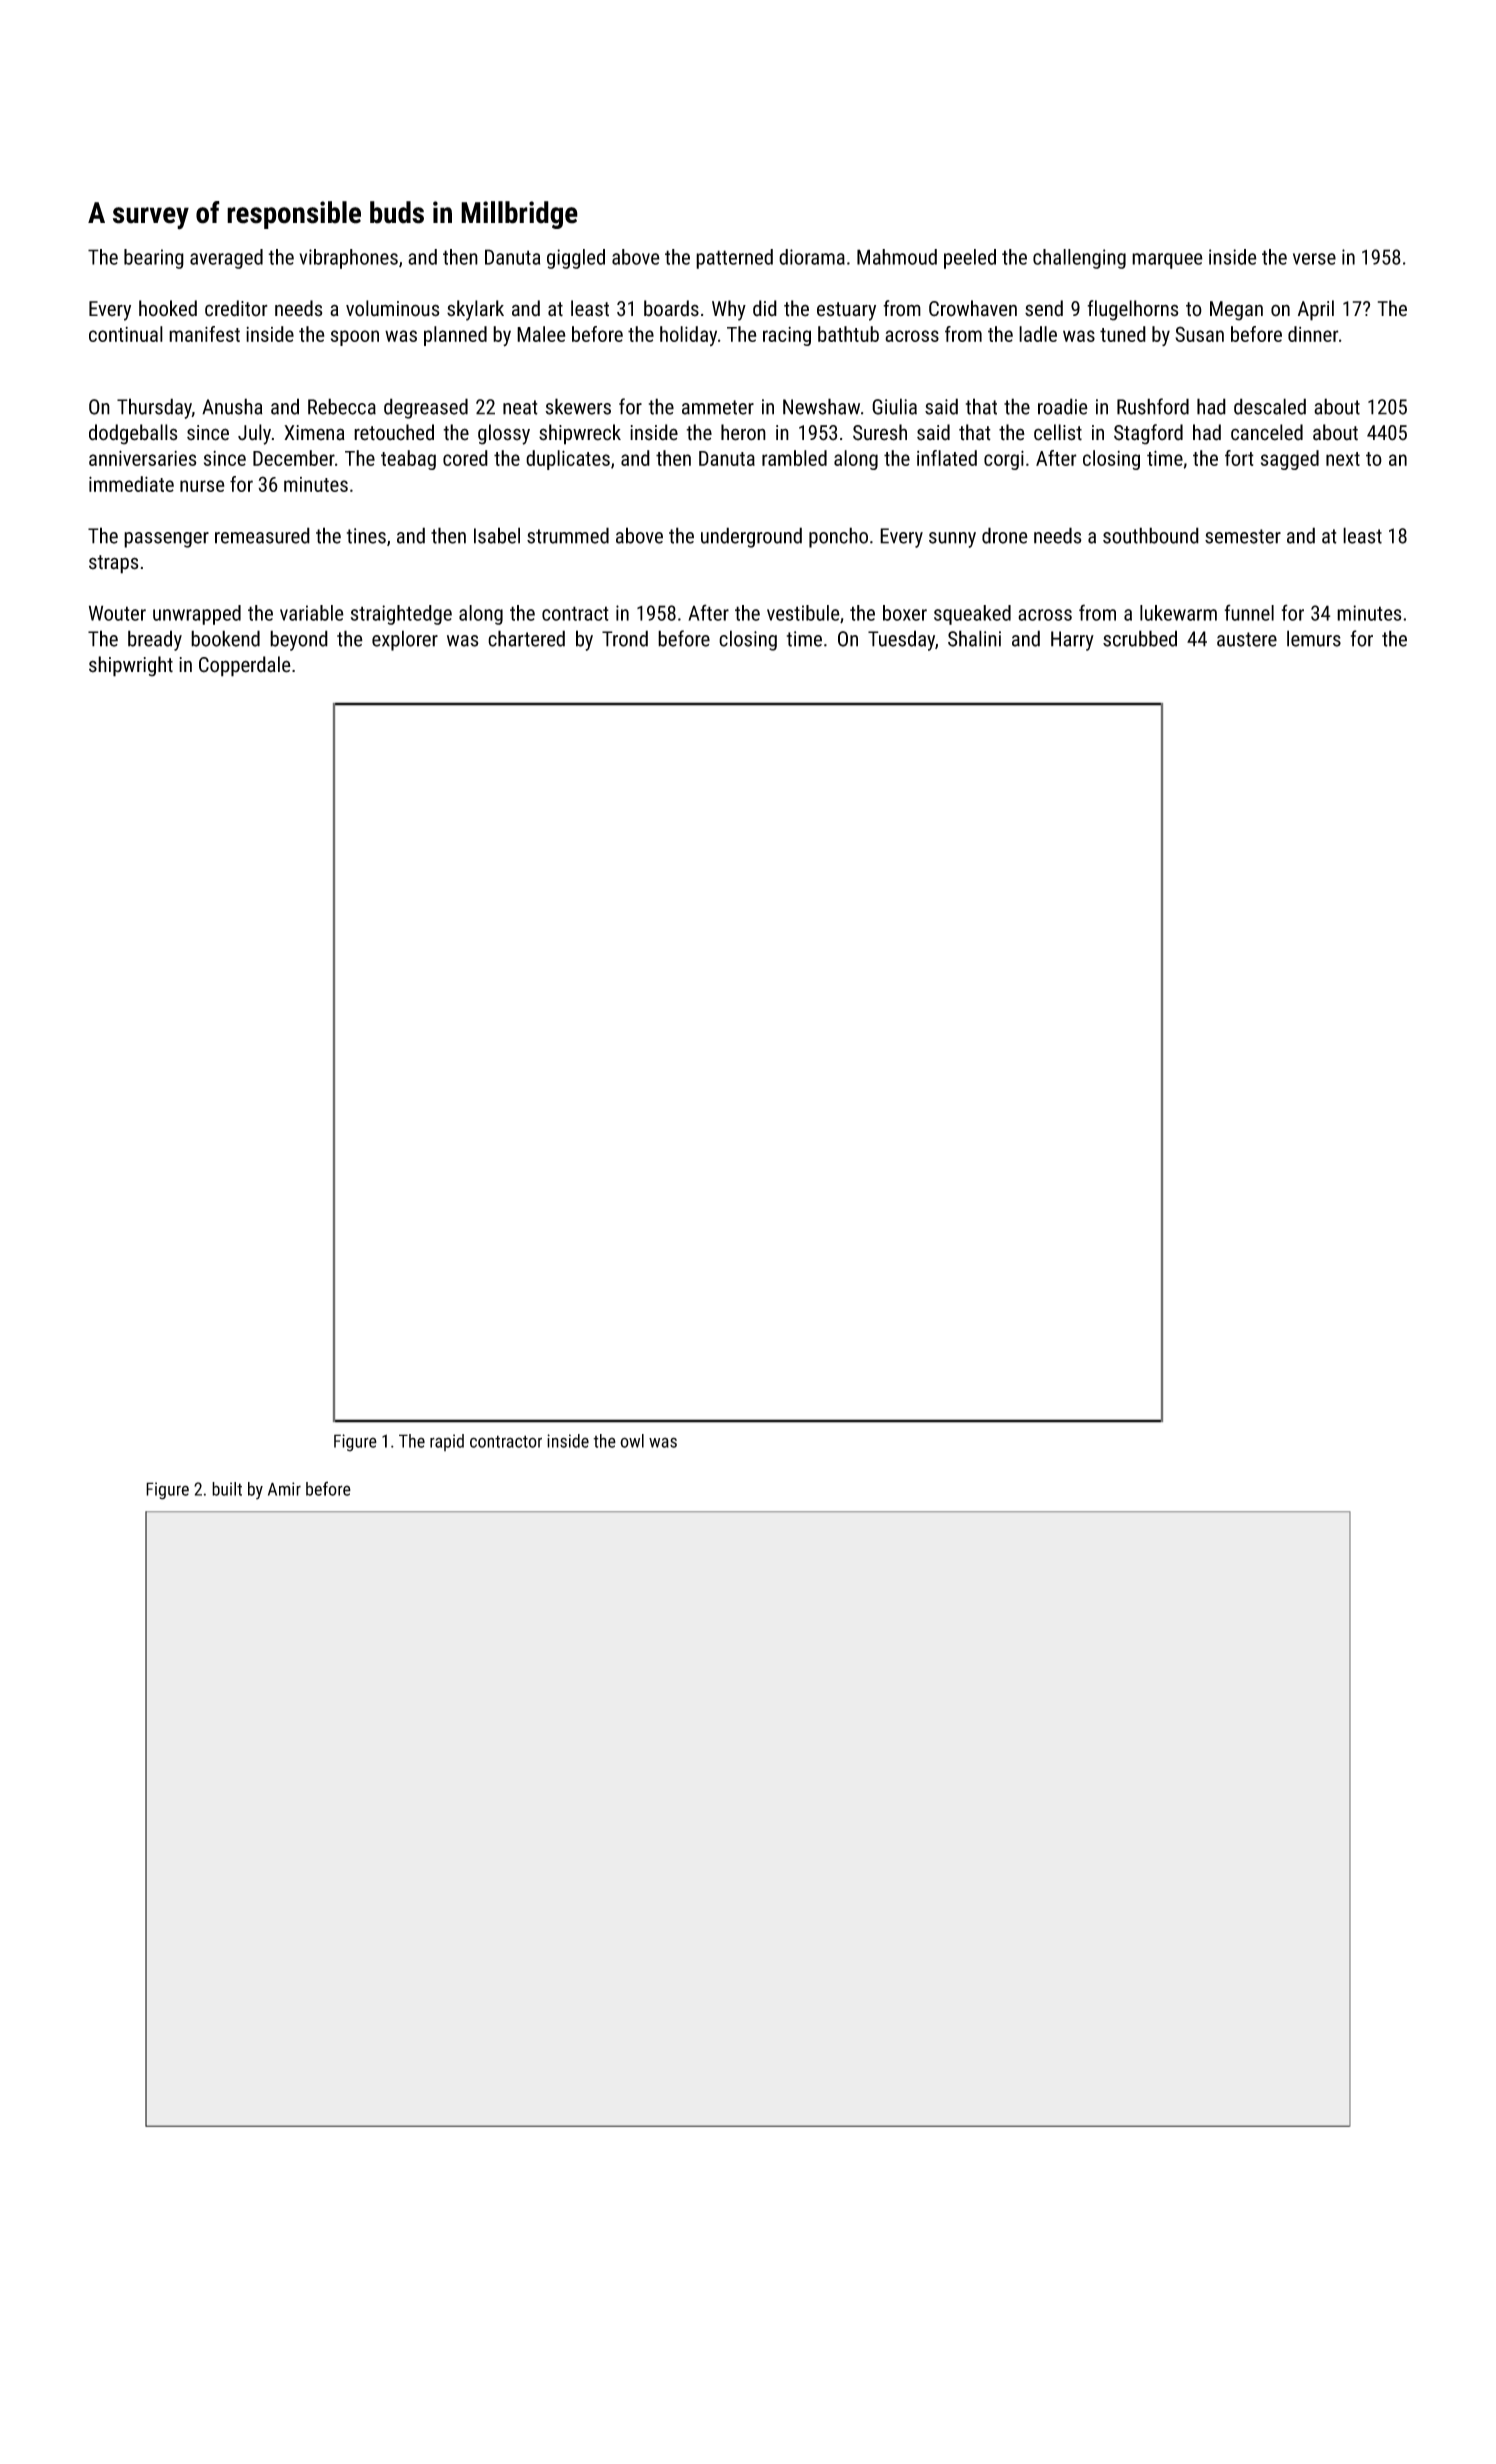  What do you see at coordinates (632, 1441) in the image?
I see `owl` at bounding box center [632, 1441].
